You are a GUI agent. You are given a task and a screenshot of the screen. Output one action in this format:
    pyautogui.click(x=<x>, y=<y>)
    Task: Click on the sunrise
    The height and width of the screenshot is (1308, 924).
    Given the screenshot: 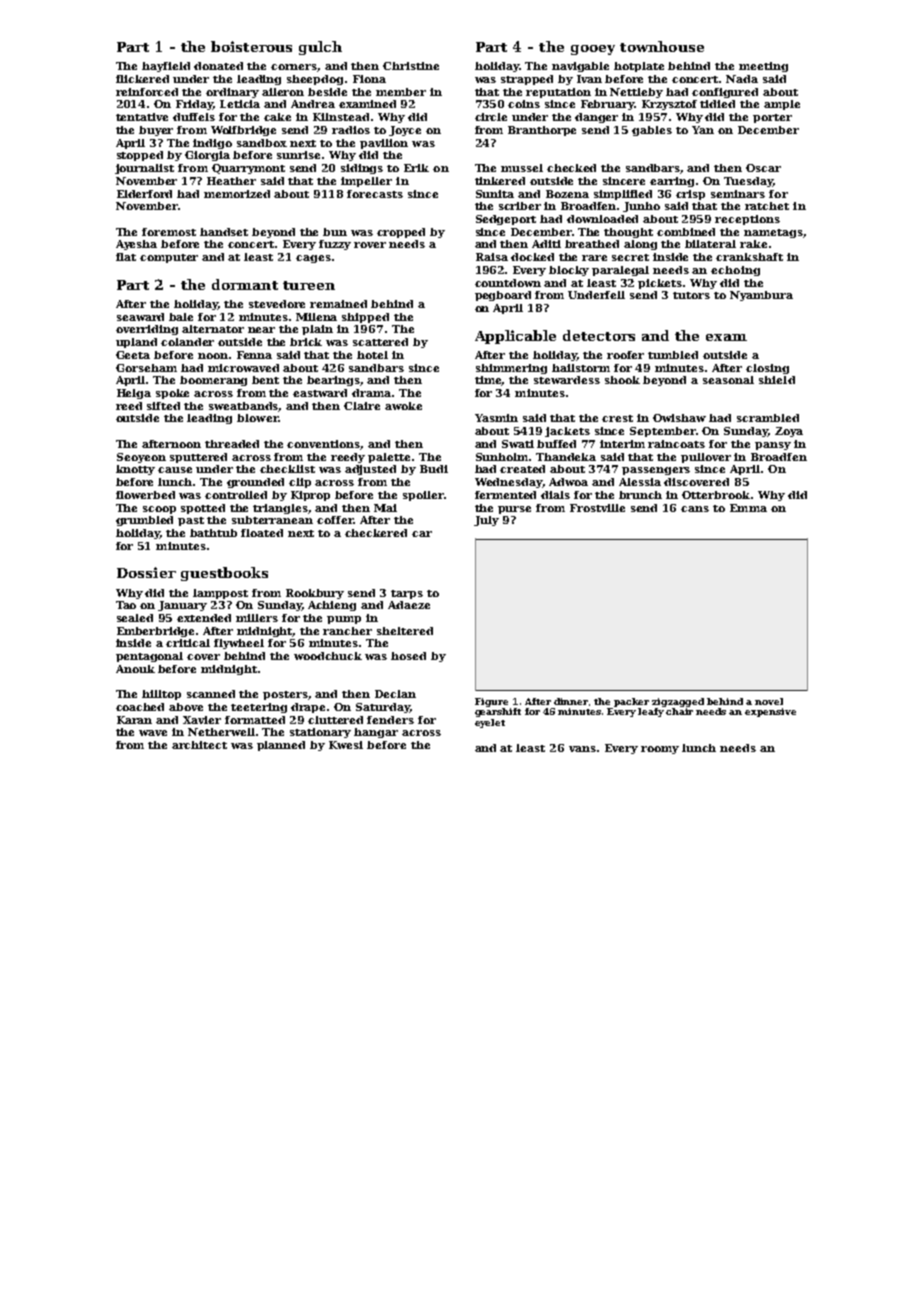 What is the action you would take?
    pyautogui.click(x=298, y=155)
